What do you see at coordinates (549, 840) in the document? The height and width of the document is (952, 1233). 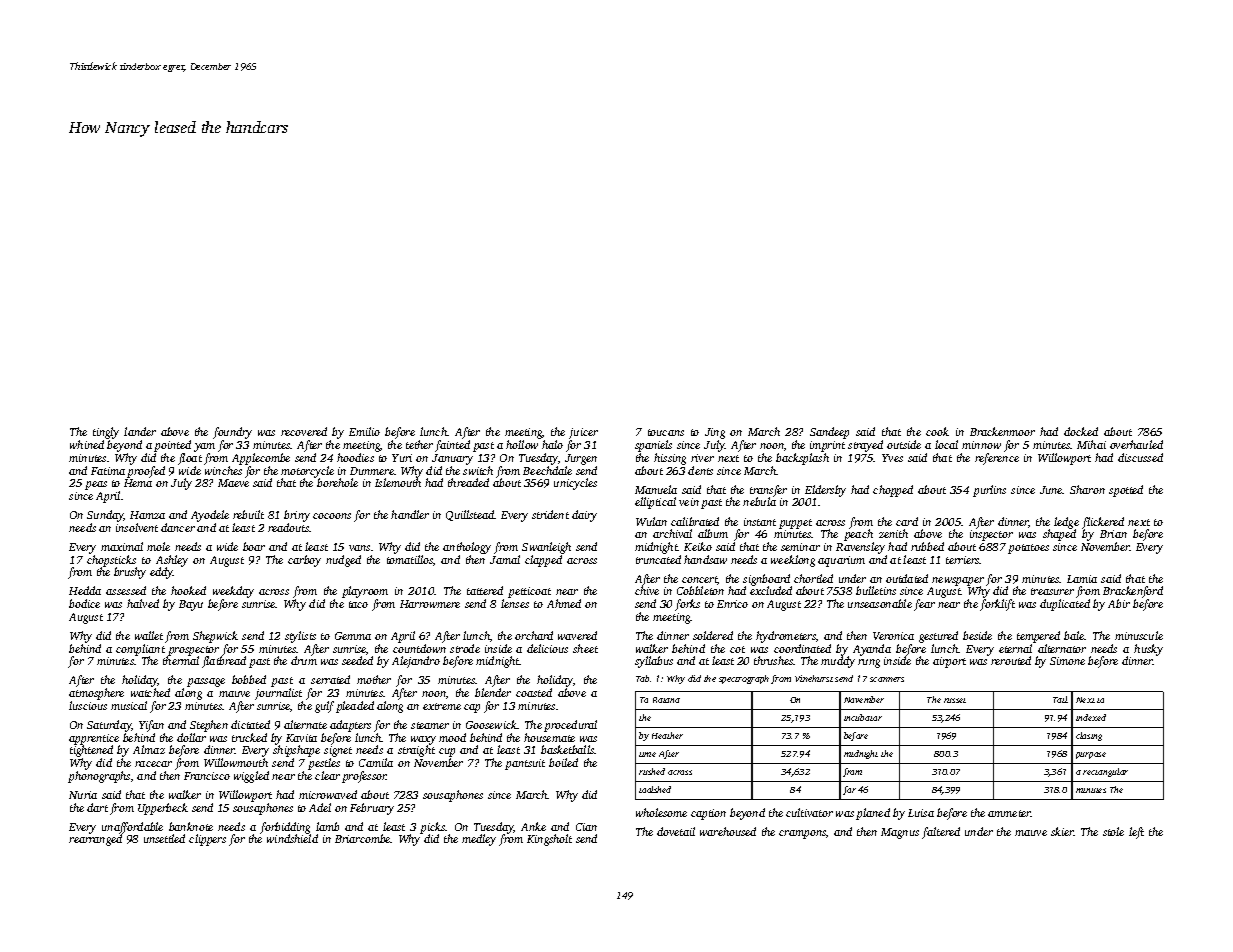 I see `Kingsholt` at bounding box center [549, 840].
